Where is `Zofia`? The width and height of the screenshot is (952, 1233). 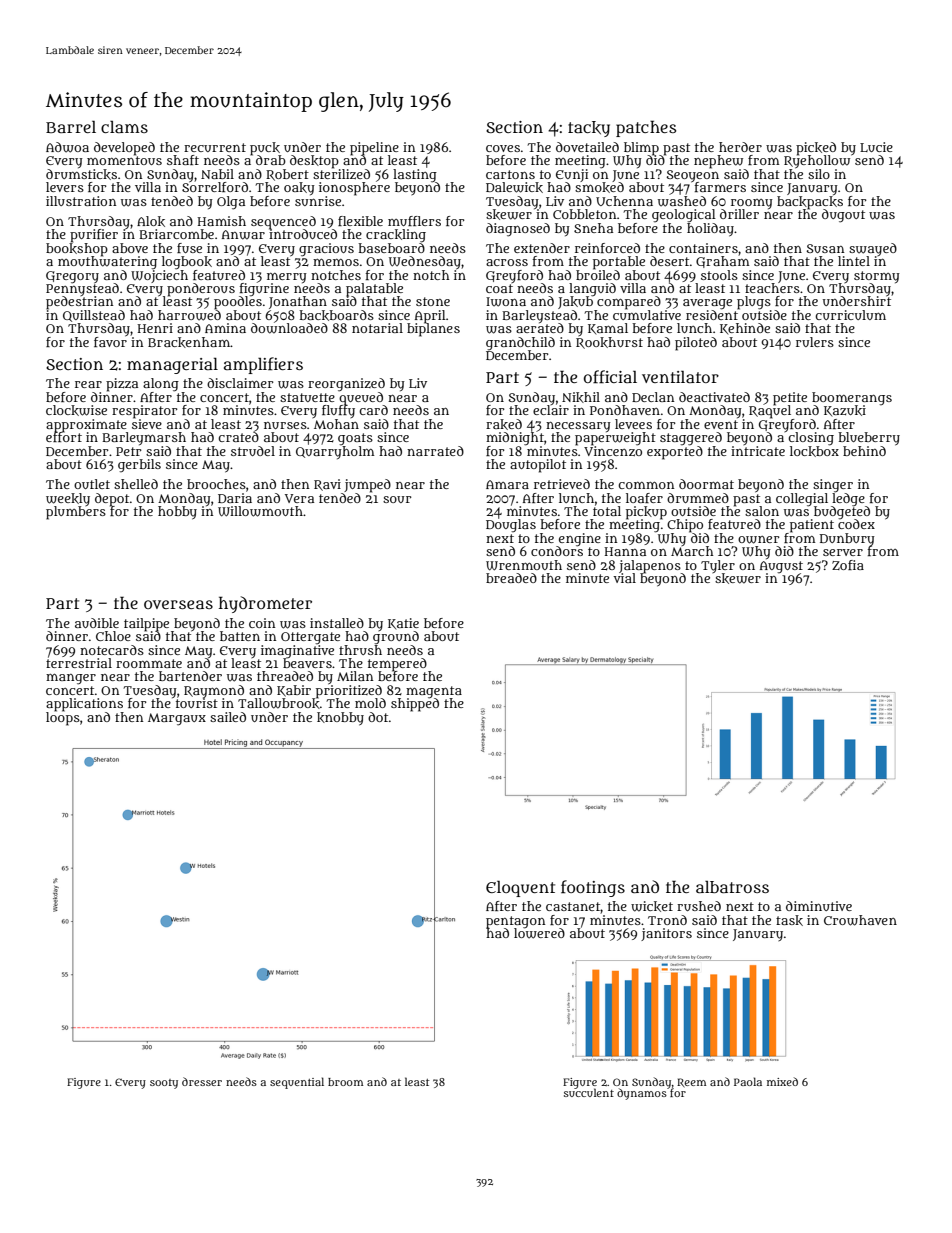 Zofia is located at coordinates (848, 565).
